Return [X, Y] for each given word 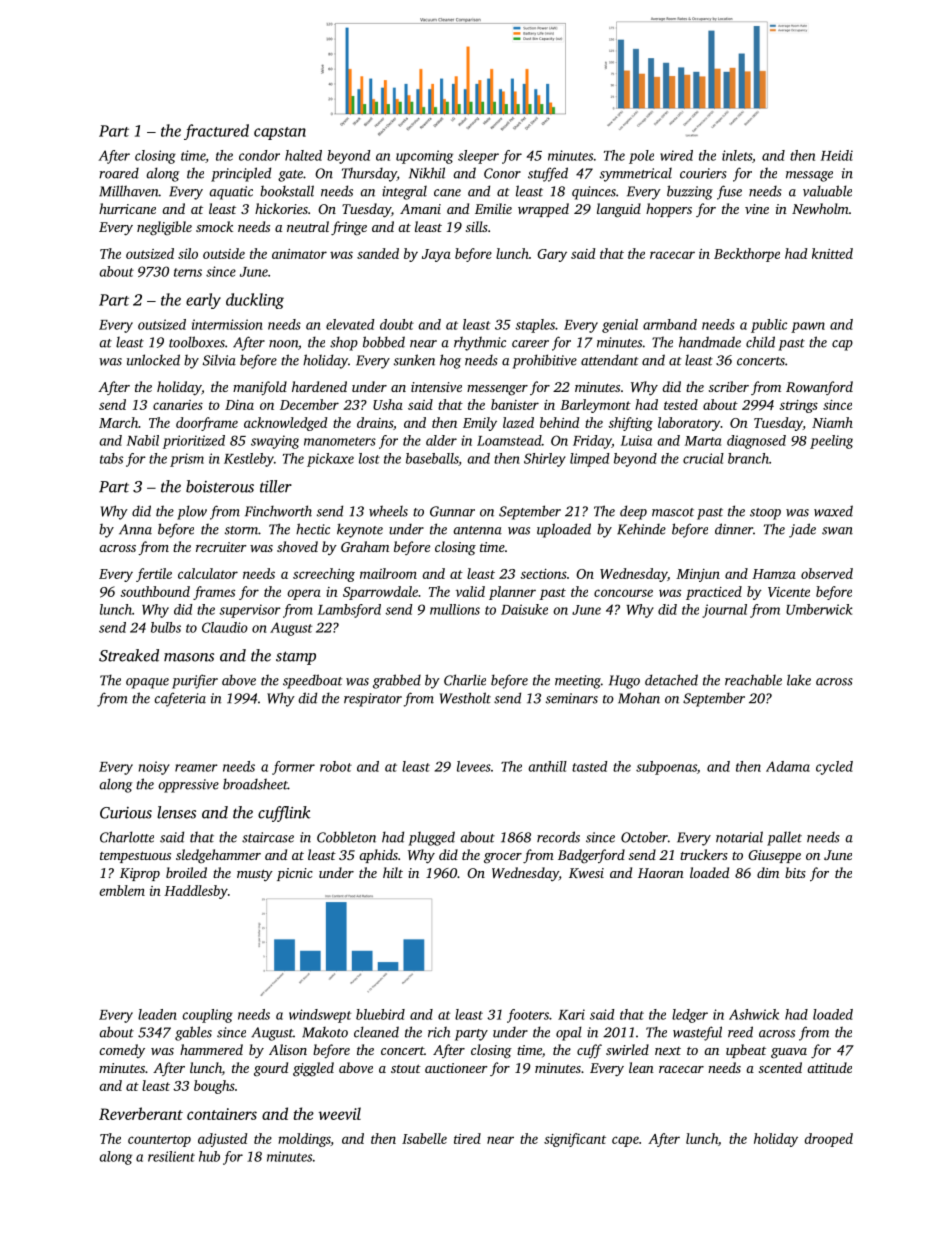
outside [224, 253]
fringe [349, 228]
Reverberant [141, 1113]
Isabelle [424, 1138]
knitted [832, 253]
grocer [503, 858]
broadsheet [255, 784]
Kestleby [249, 460]
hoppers [669, 210]
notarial [739, 837]
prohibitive [544, 361]
